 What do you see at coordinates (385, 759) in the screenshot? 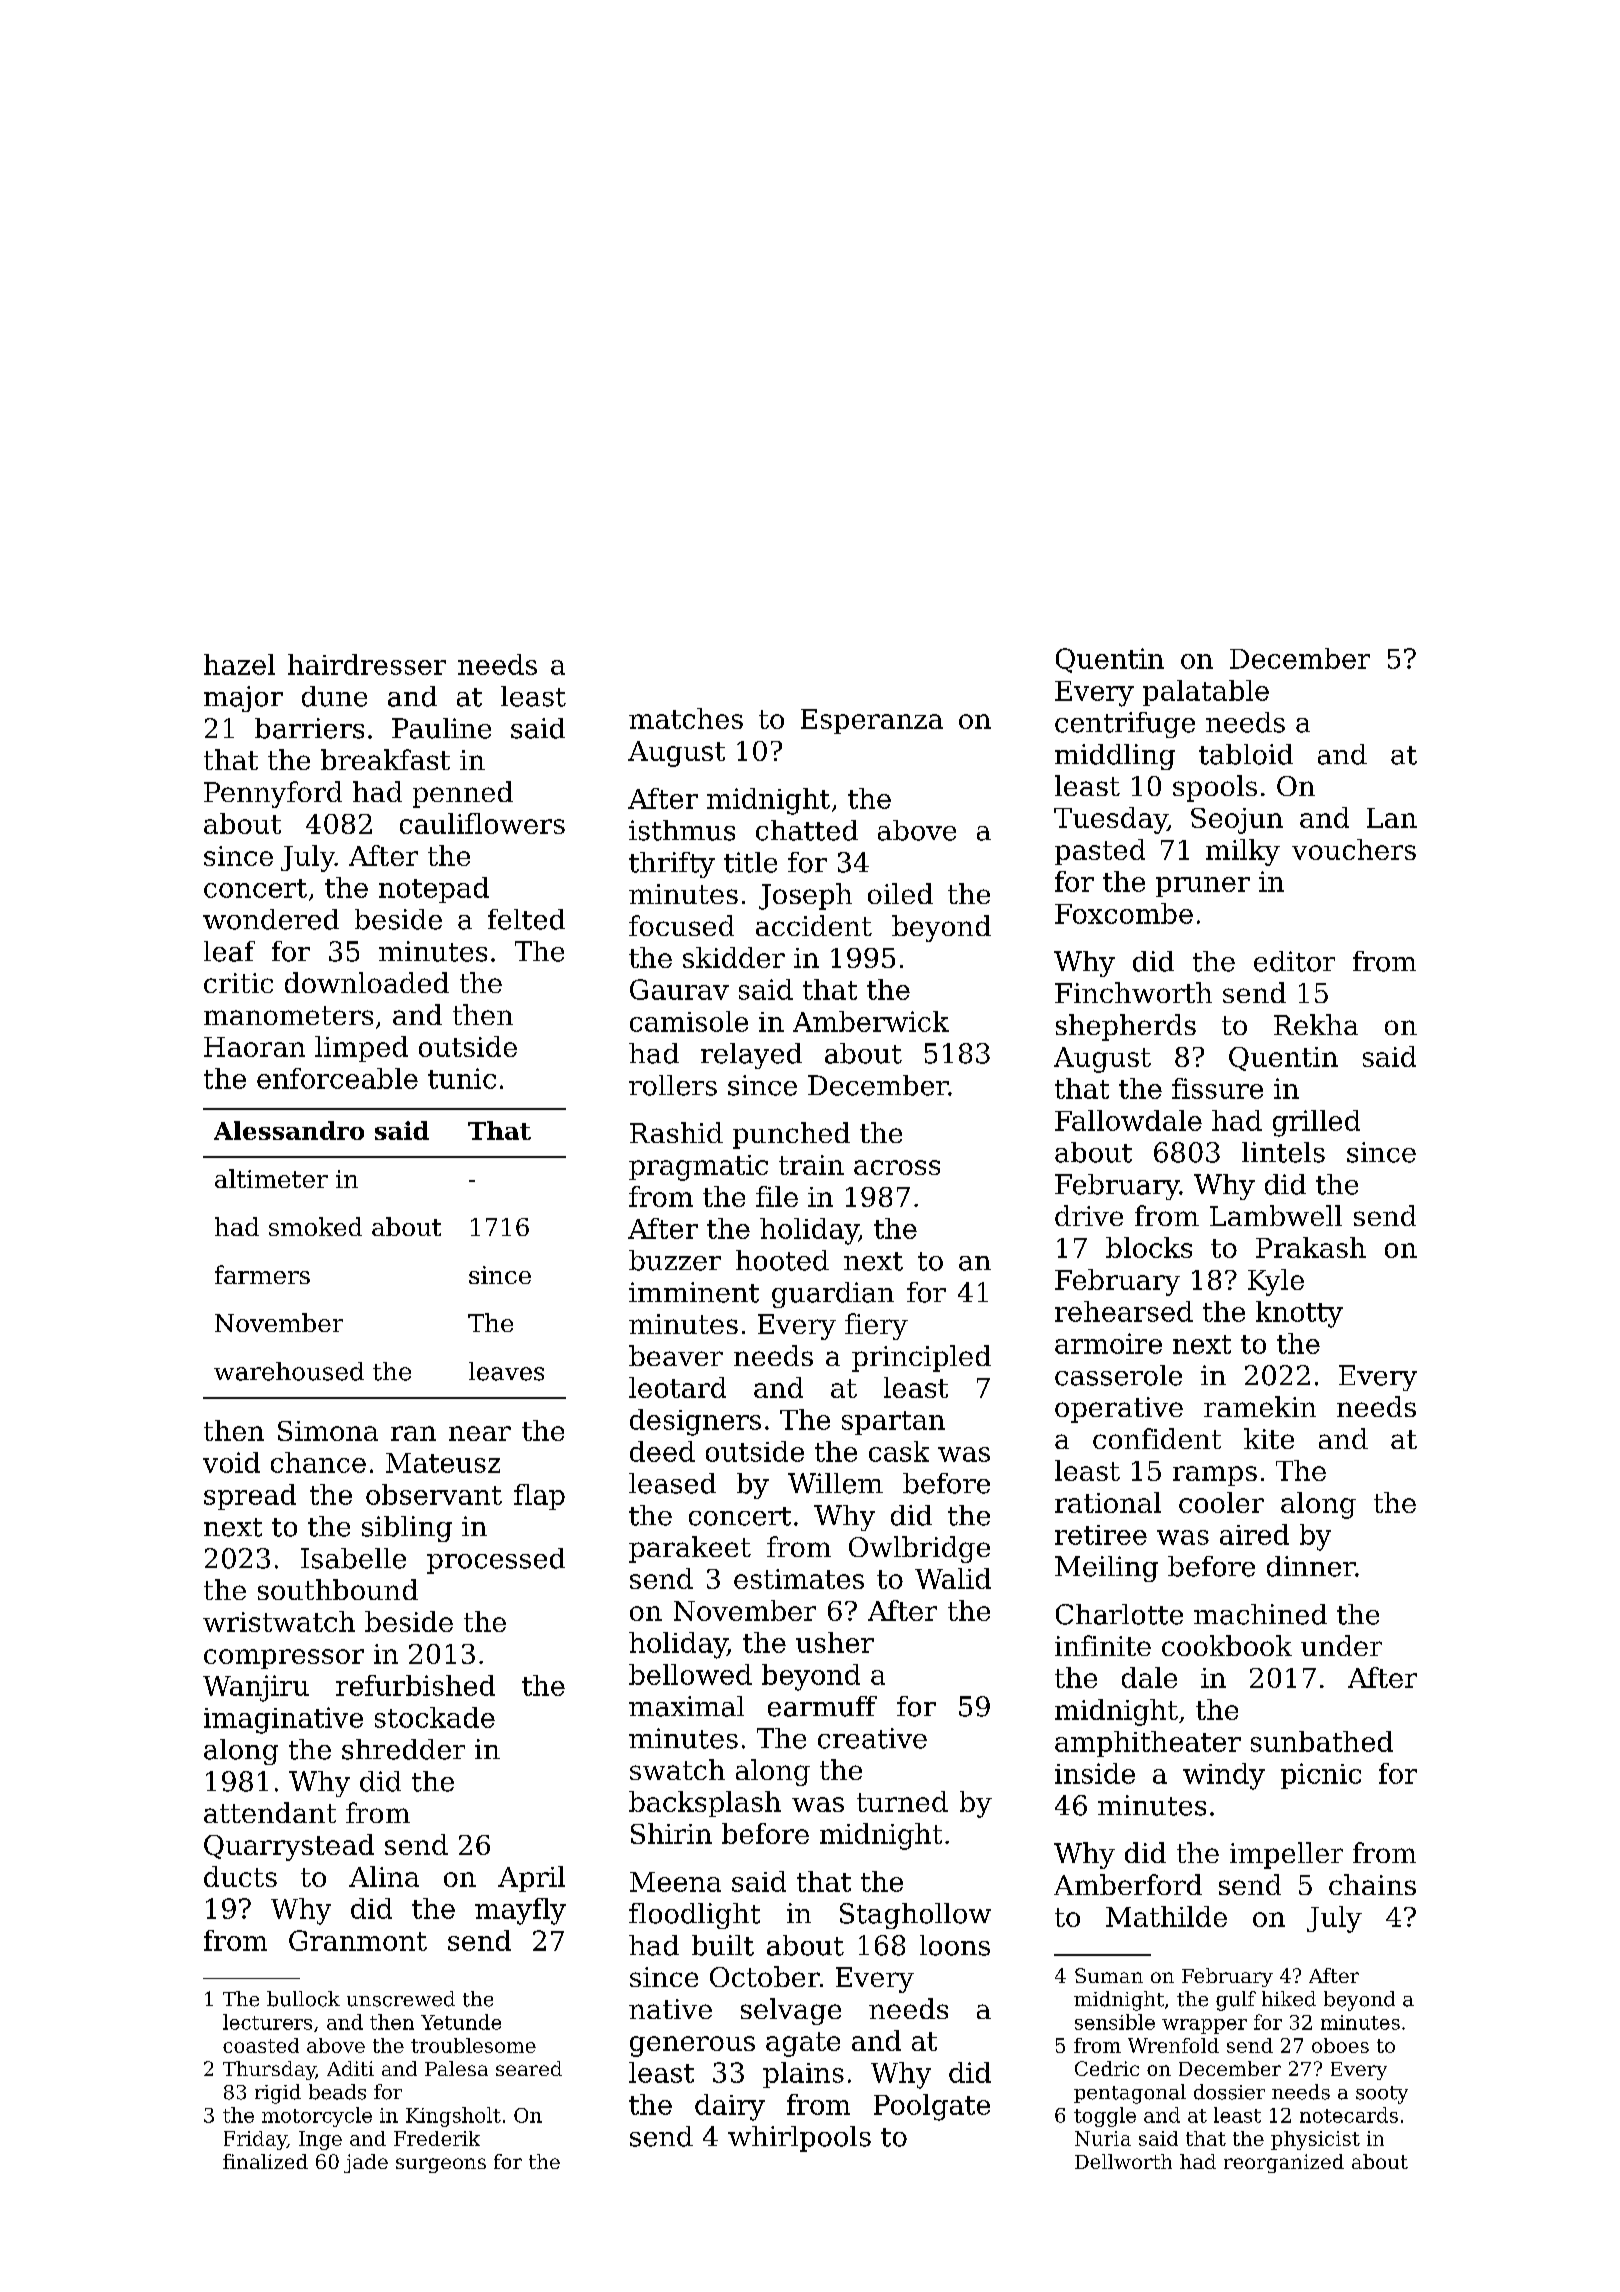
I see `breakfast` at bounding box center [385, 759].
